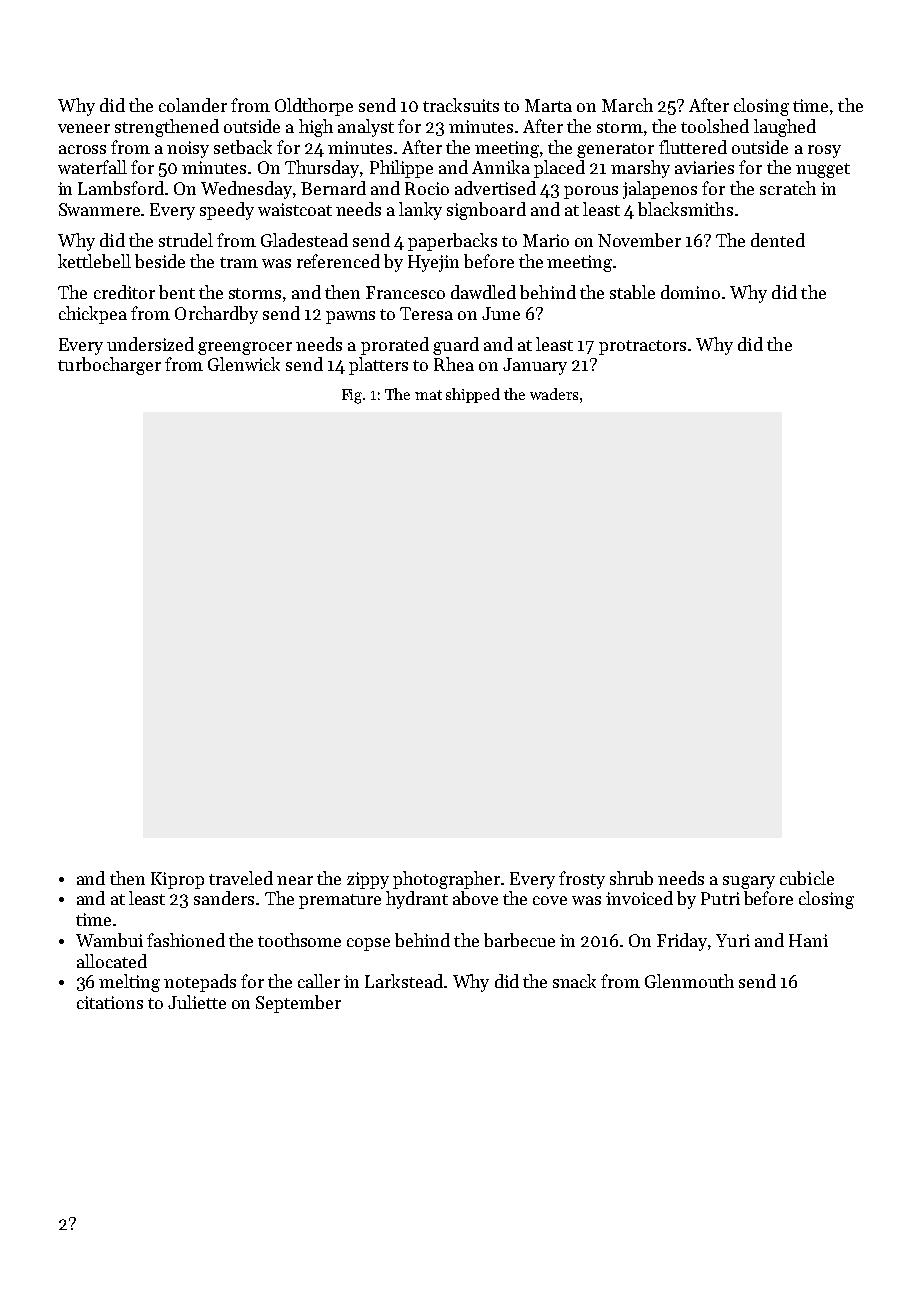 The width and height of the screenshot is (924, 1308). Describe the element at coordinates (689, 981) in the screenshot. I see `Glenmouth` at that location.
